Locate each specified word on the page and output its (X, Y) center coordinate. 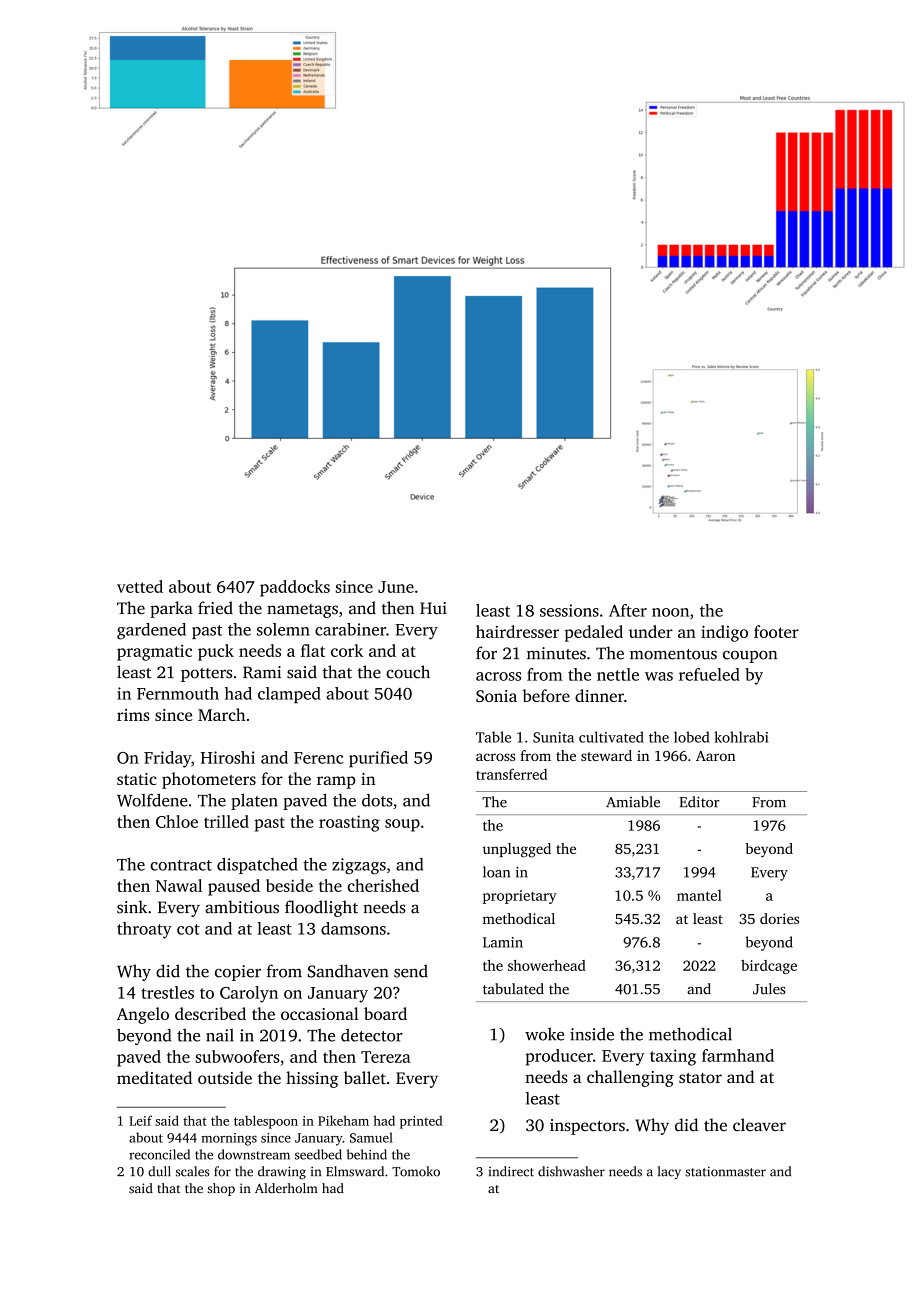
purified (378, 759)
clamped (289, 695)
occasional (320, 1013)
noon (670, 612)
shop (221, 1189)
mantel (699, 895)
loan (496, 872)
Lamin (503, 942)
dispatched (257, 866)
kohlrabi (741, 737)
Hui (433, 608)
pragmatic (154, 652)
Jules (769, 989)
